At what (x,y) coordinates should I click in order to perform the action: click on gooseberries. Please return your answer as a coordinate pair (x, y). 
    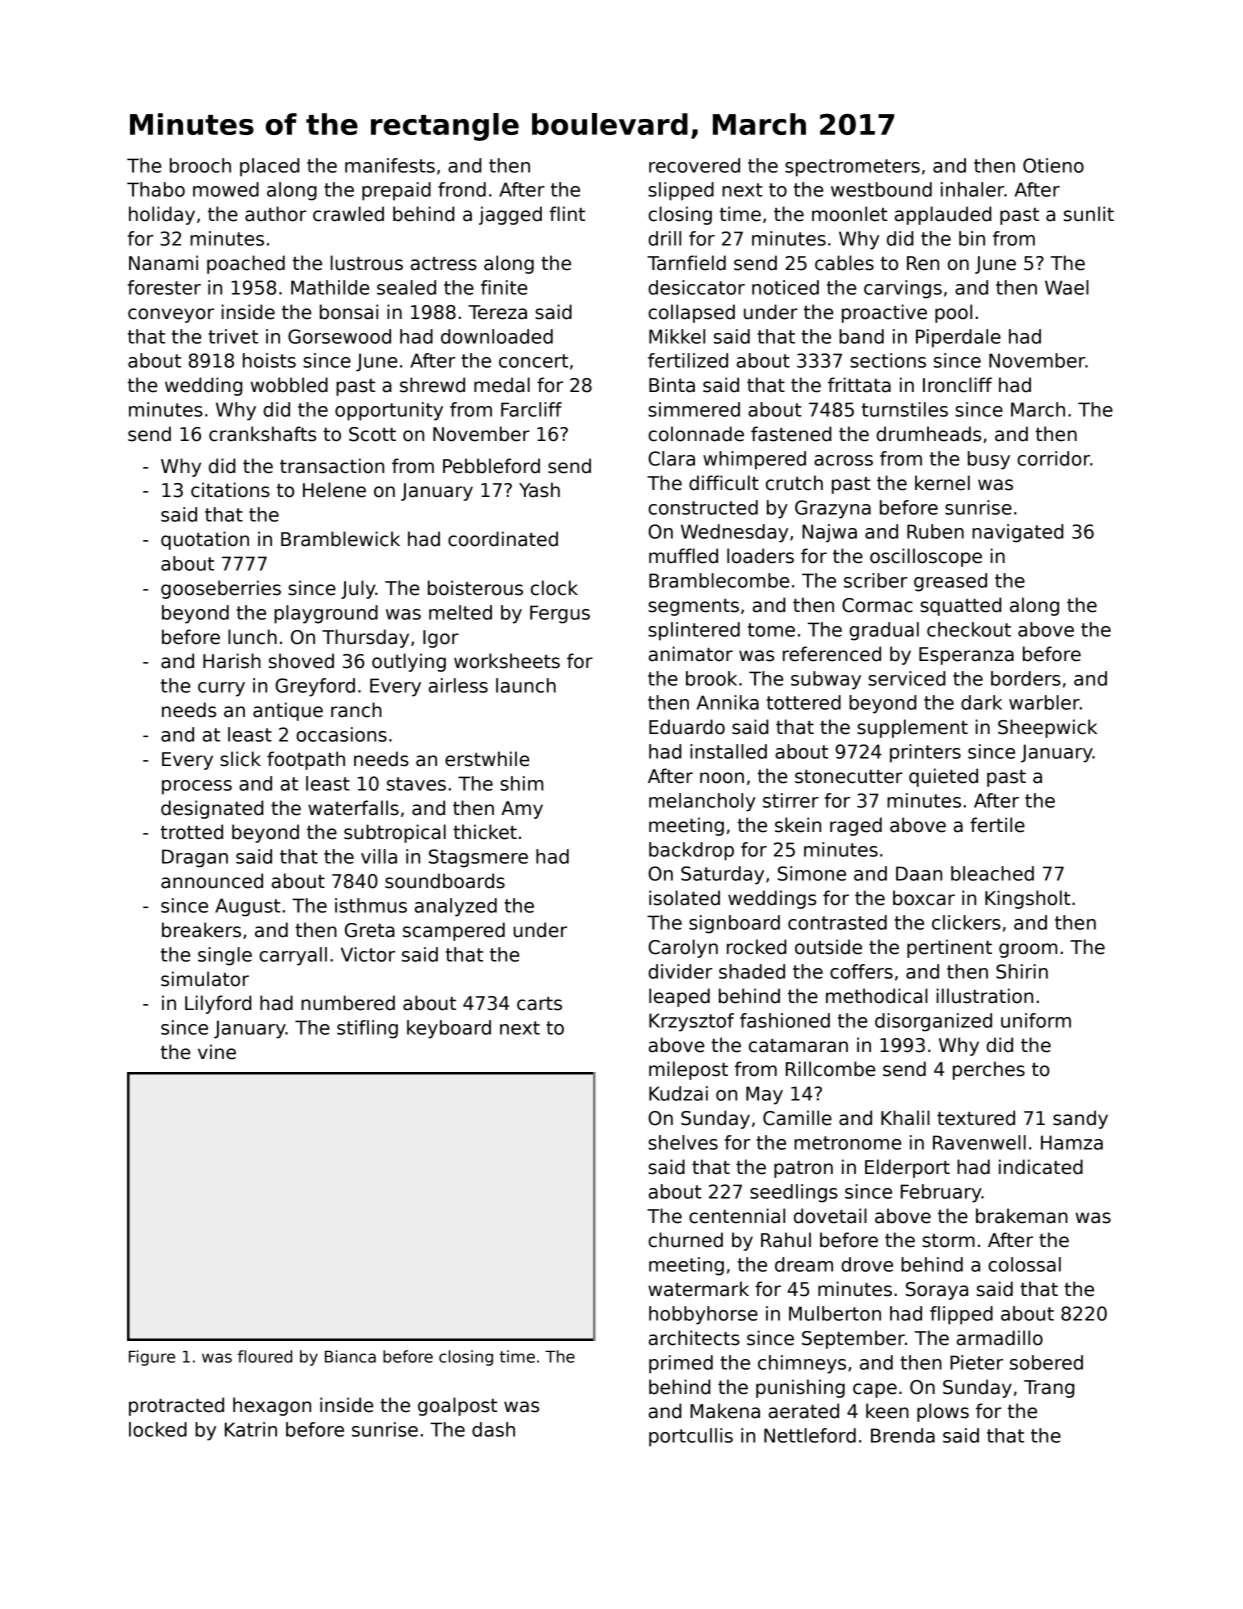
    Looking at the image, I should click on (221, 589).
